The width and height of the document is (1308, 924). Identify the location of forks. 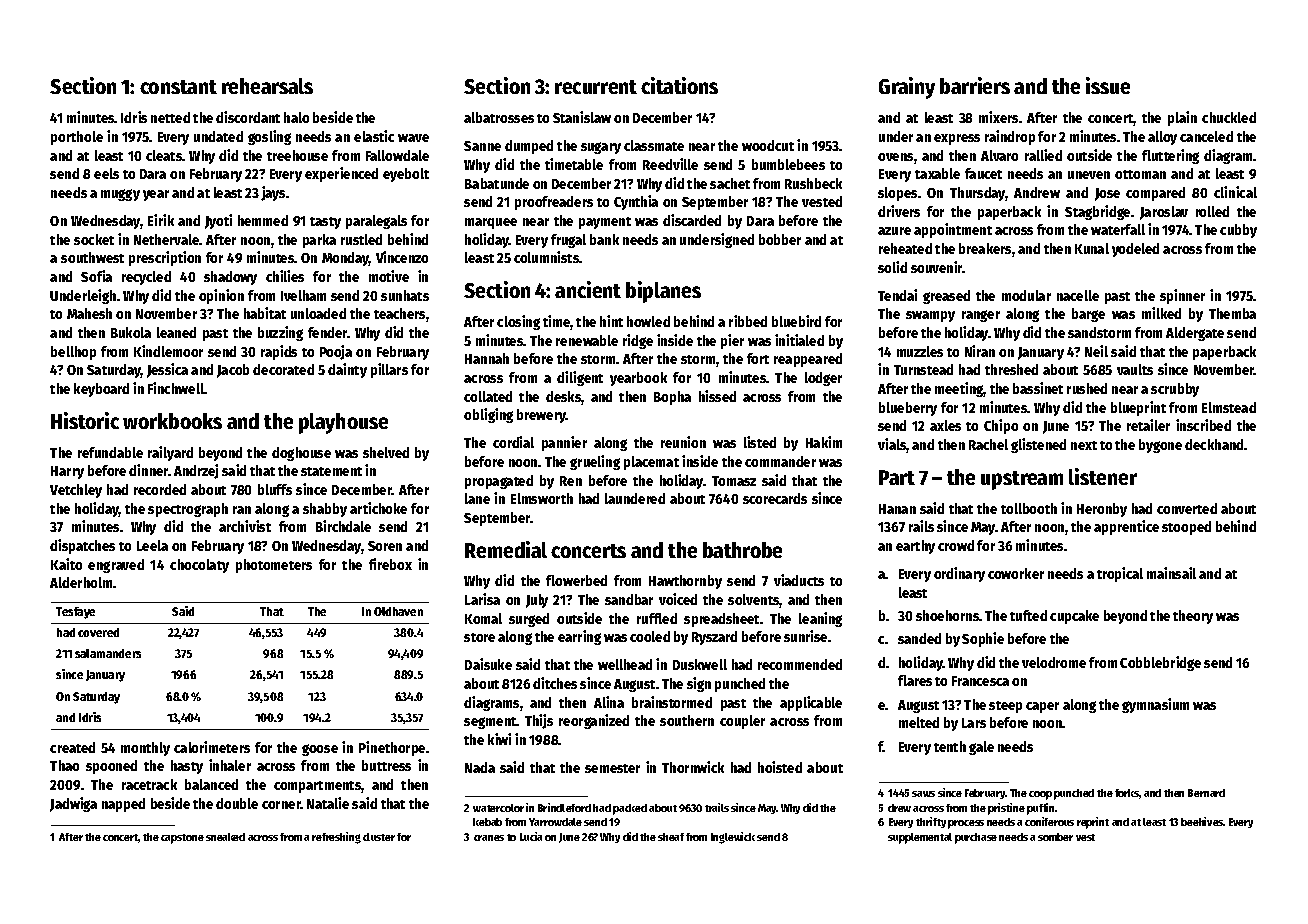
(1127, 794).
